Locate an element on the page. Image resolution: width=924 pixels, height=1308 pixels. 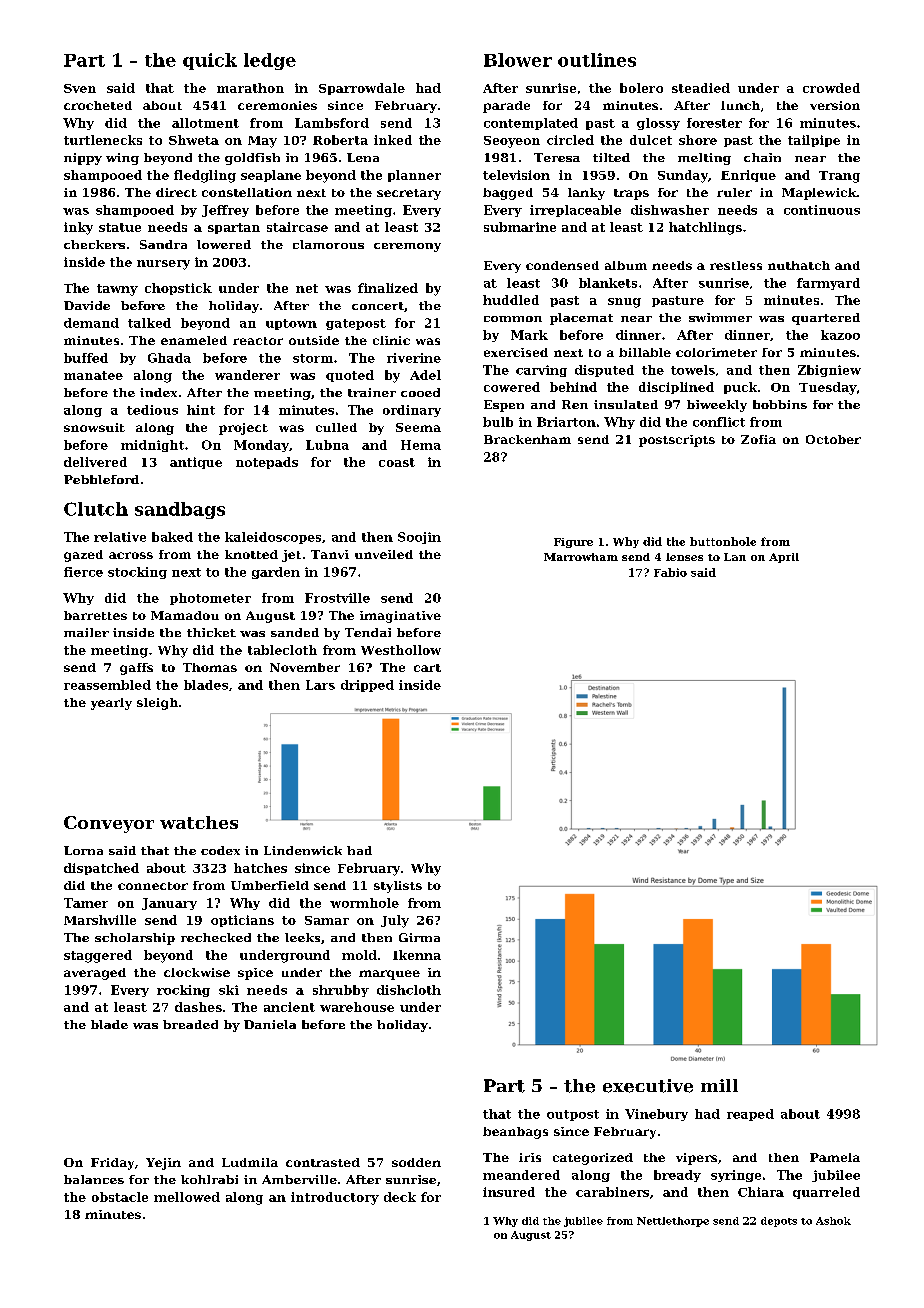
notepads is located at coordinates (267, 463).
